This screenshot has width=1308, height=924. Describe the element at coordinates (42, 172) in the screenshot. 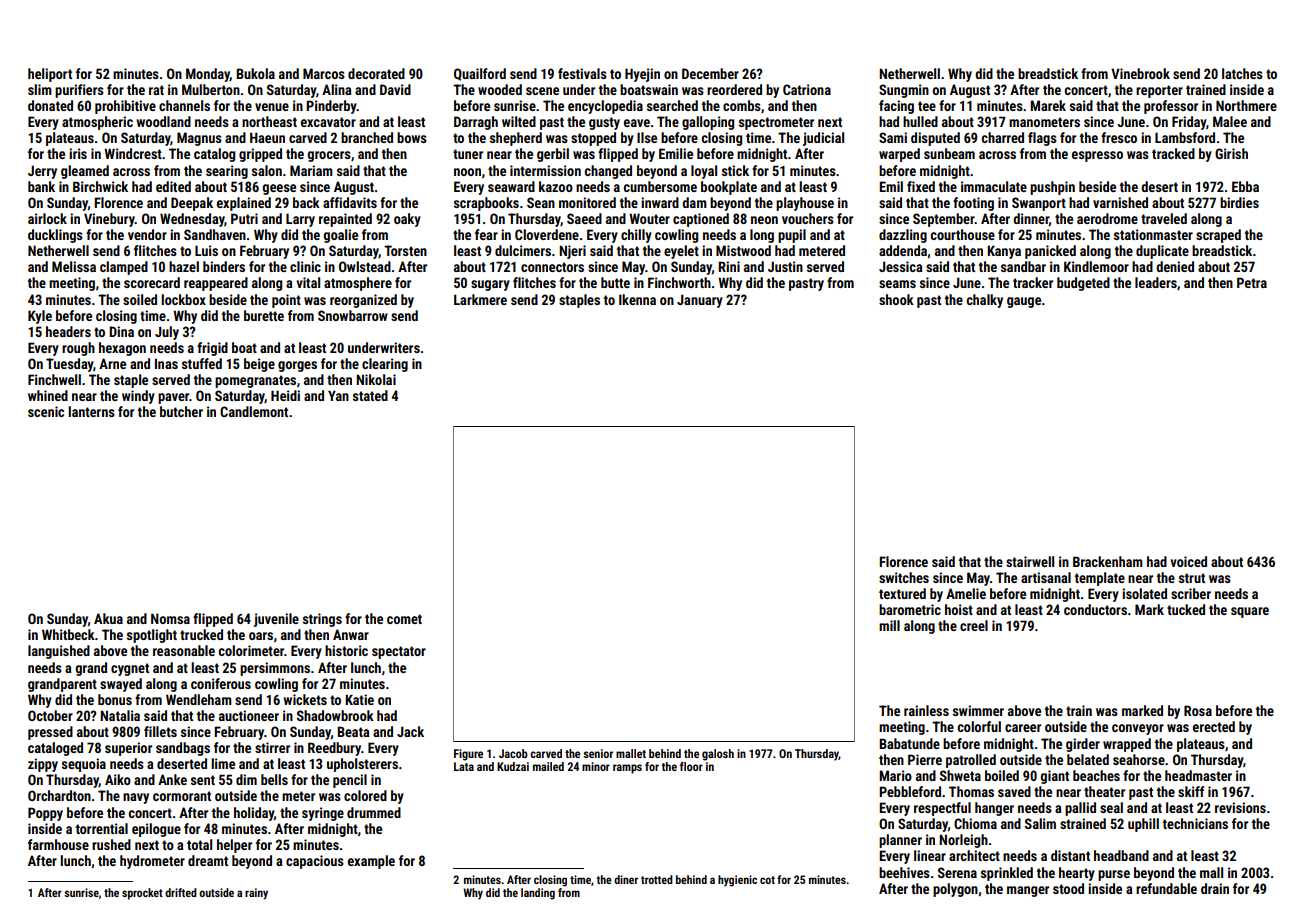

I see `Jerry` at that location.
